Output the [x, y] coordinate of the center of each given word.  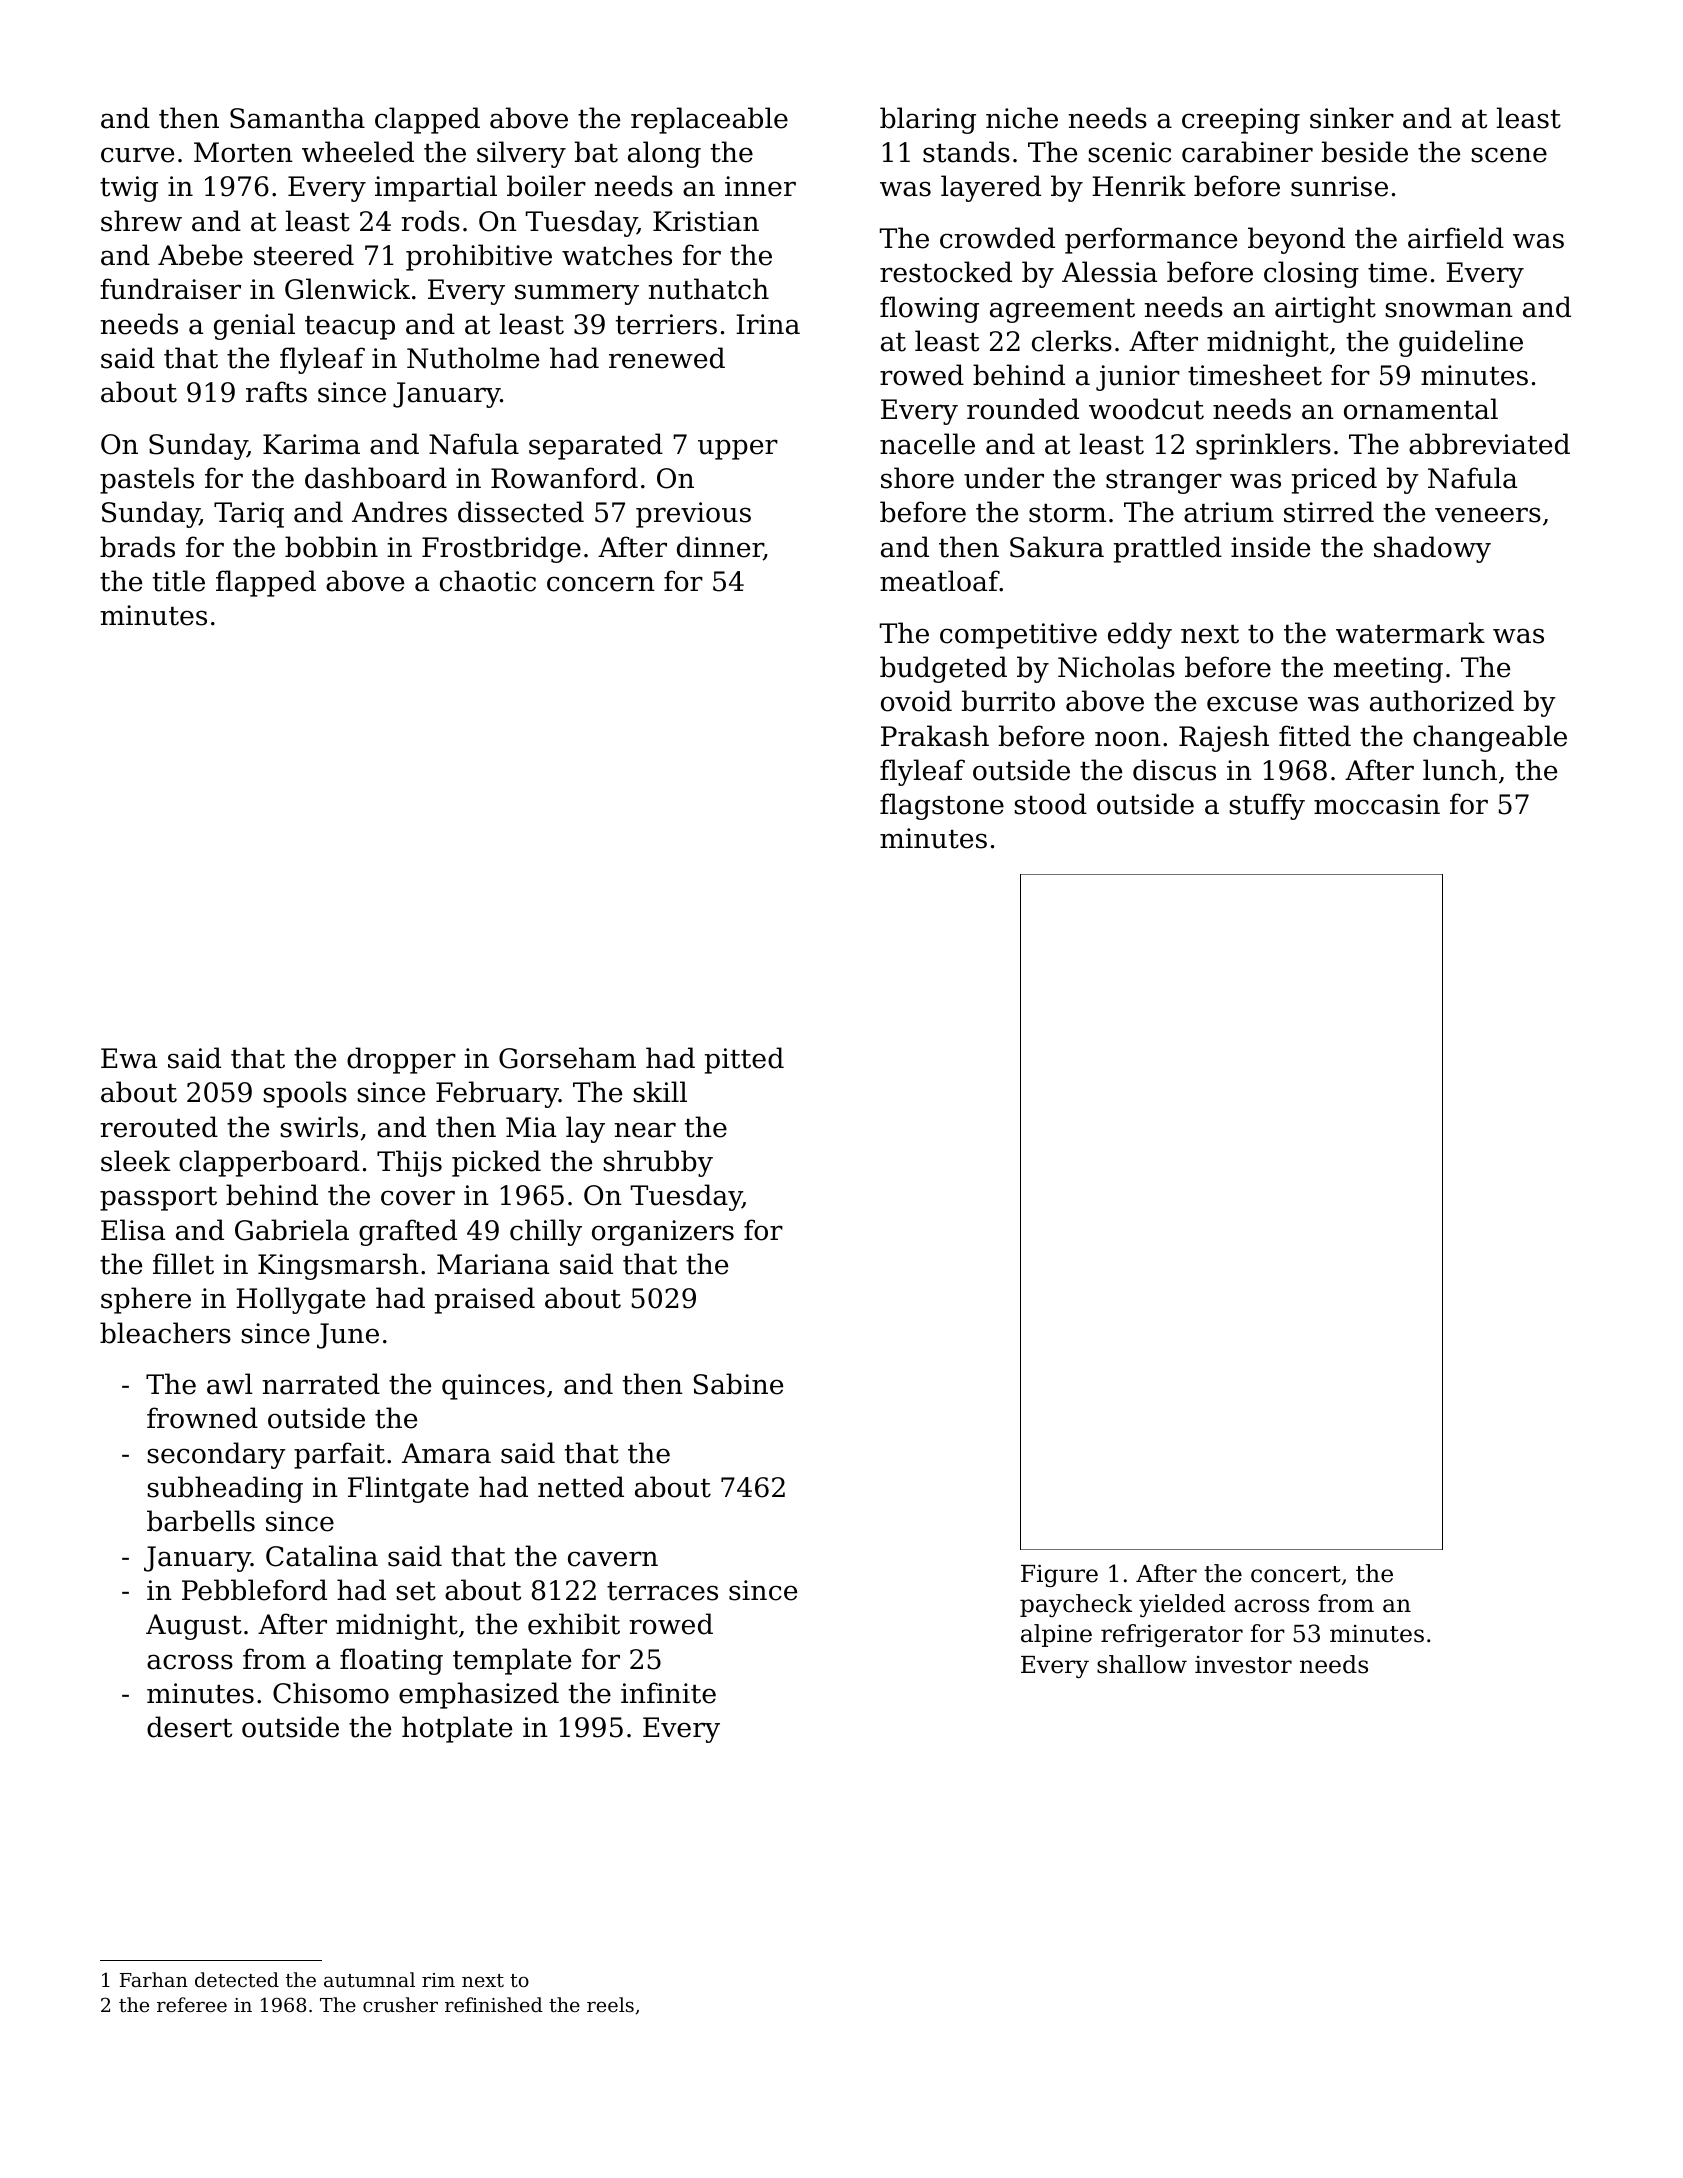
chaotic [488, 581]
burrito [1008, 701]
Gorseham [567, 1058]
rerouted [159, 1127]
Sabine [738, 1384]
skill [660, 1092]
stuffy [1267, 806]
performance [1151, 240]
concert [1296, 1574]
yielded [1182, 1605]
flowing [929, 309]
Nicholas [1116, 667]
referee [192, 2004]
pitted [744, 1060]
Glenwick [347, 289]
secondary [216, 1455]
